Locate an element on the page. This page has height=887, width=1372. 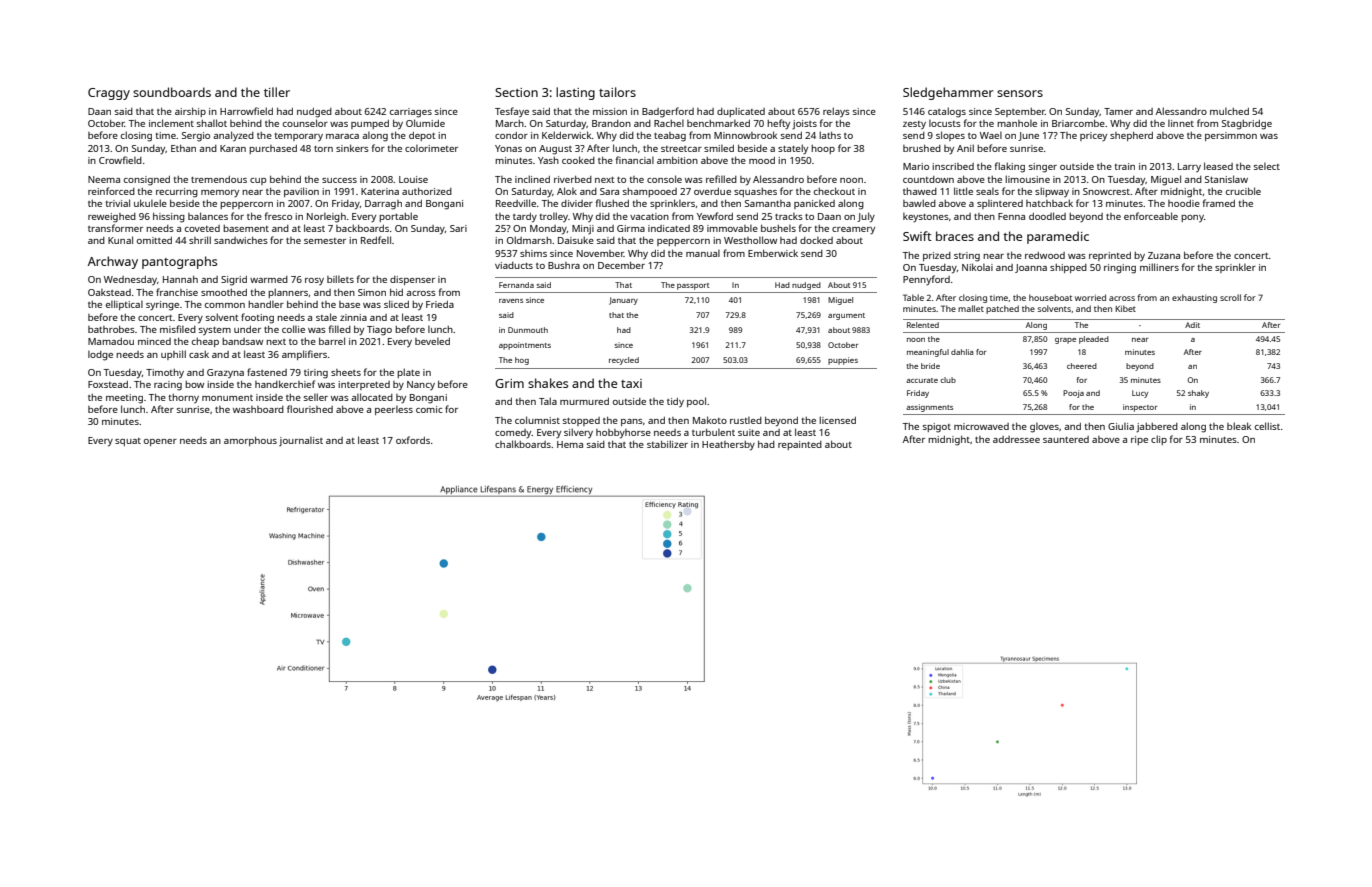
Zuzana is located at coordinates (1164, 255).
